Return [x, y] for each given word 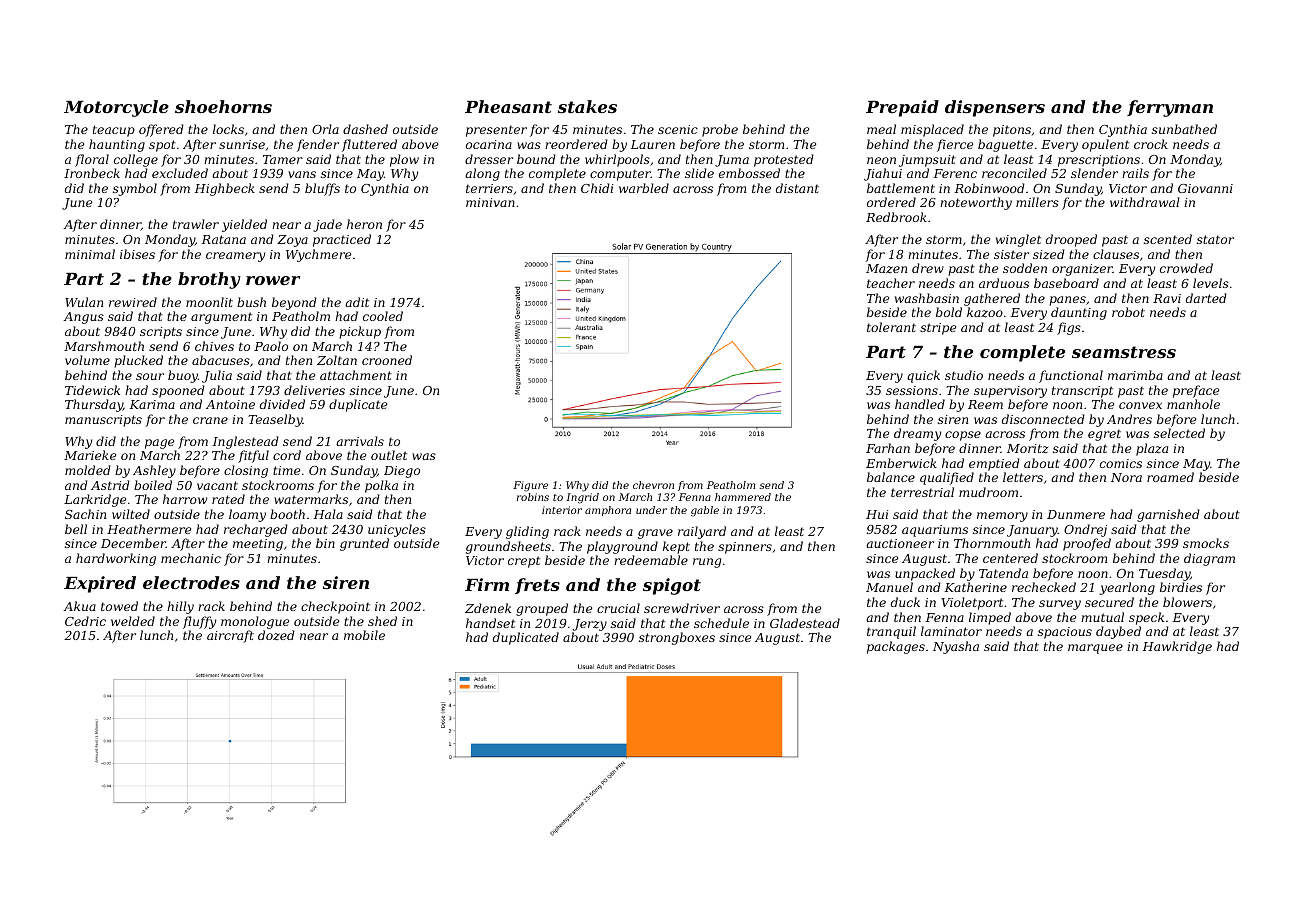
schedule [721, 623]
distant [797, 188]
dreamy [917, 434]
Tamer [283, 159]
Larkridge [95, 500]
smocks [1206, 543]
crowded [1186, 268]
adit [357, 302]
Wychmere [318, 255]
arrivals [360, 441]
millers [1037, 202]
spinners [745, 548]
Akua [79, 606]
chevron [653, 485]
